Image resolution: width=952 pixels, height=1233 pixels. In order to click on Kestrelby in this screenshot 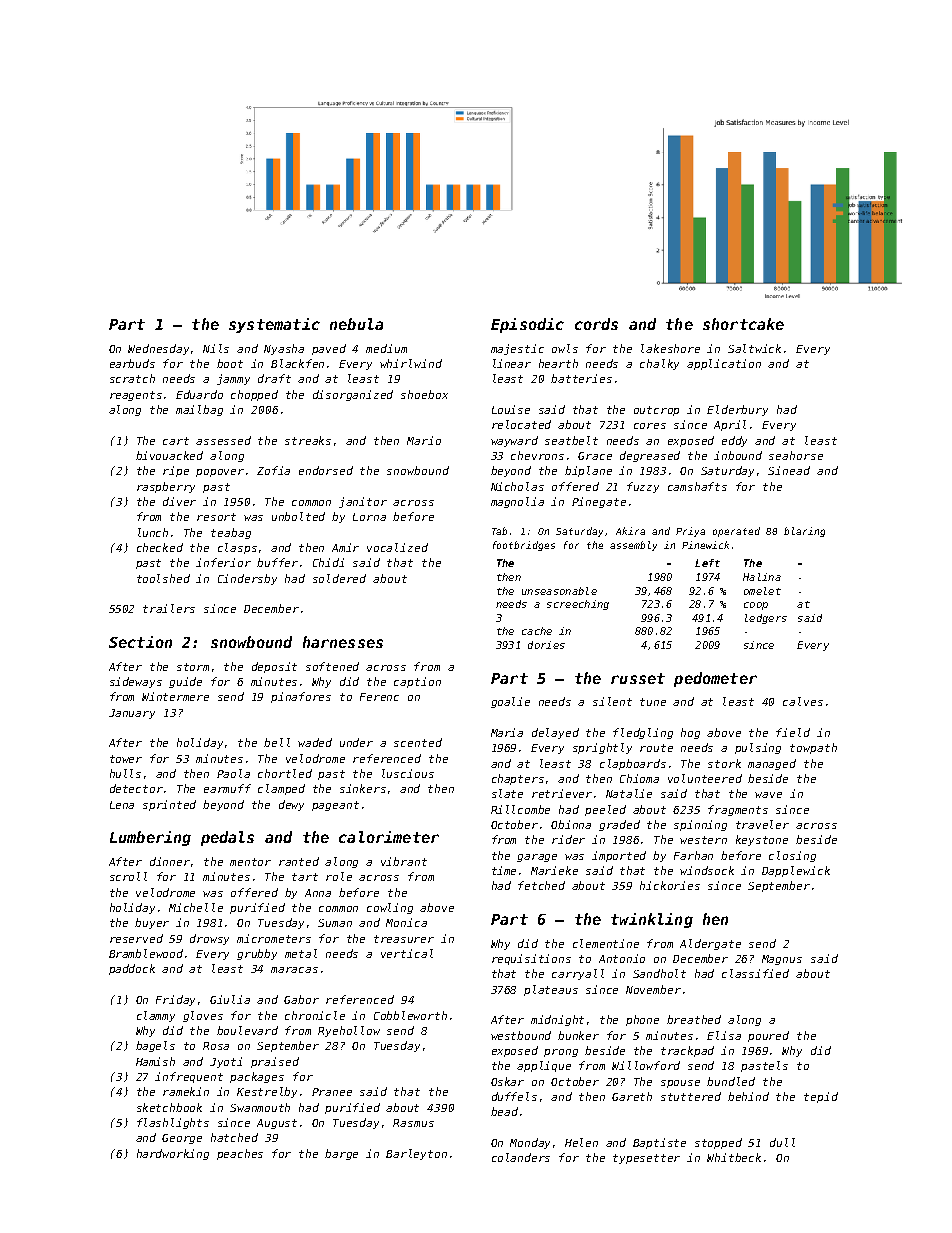, I will do `click(267, 1092)`.
